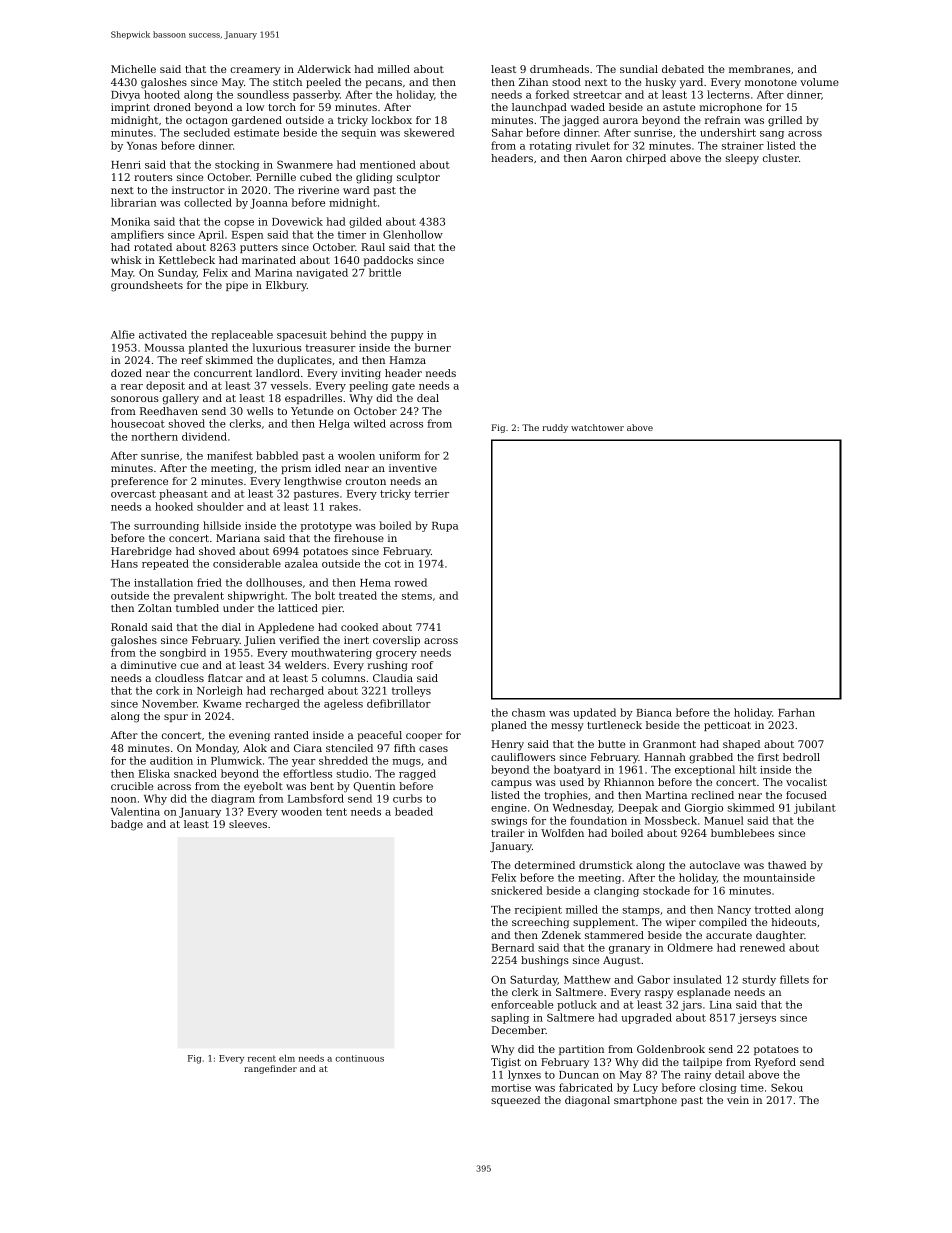  What do you see at coordinates (428, 398) in the screenshot?
I see `deal` at bounding box center [428, 398].
